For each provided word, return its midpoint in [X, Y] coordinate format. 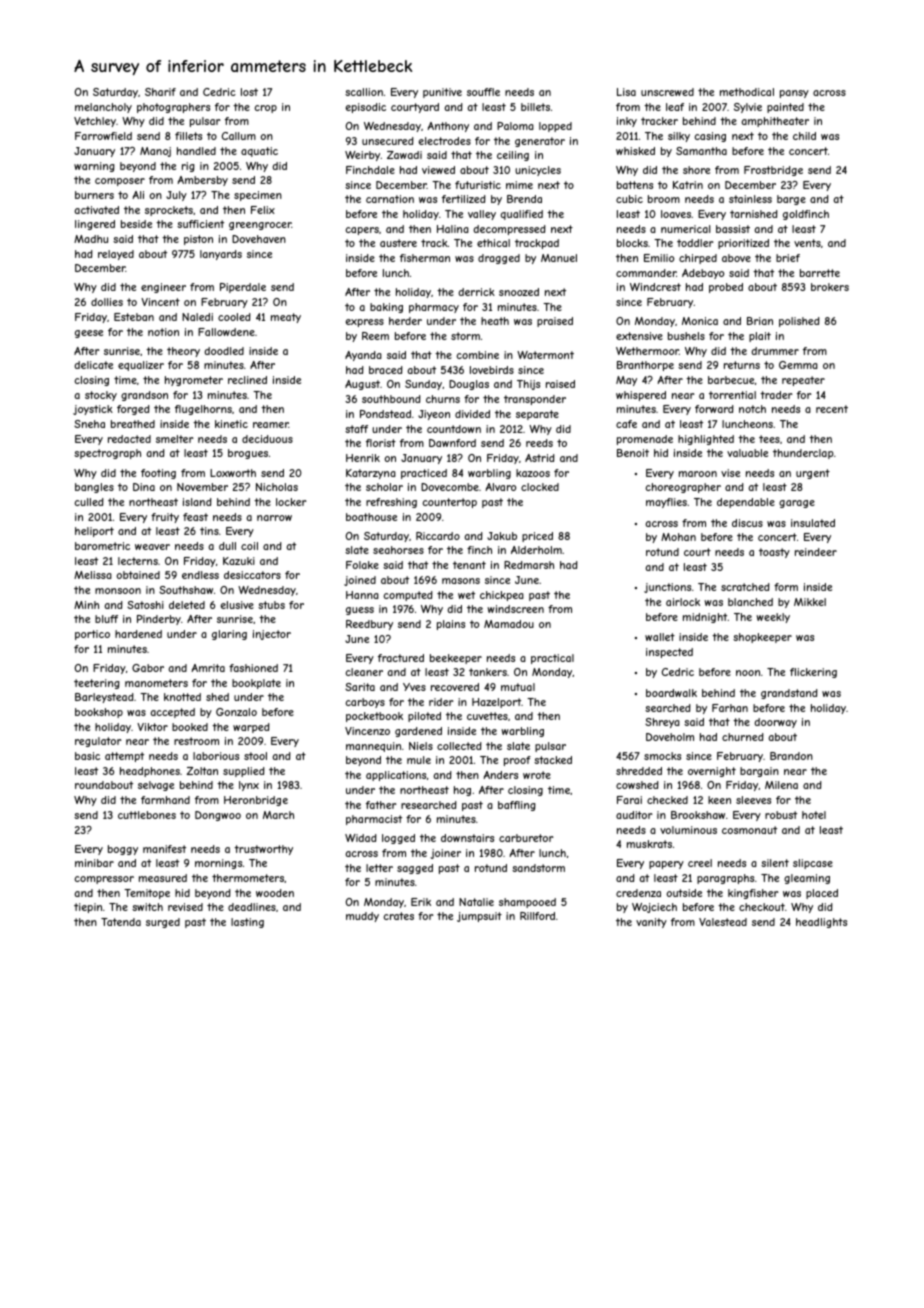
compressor [104, 880]
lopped [555, 127]
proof [517, 761]
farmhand [165, 800]
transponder [535, 400]
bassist [733, 229]
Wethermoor [647, 351]
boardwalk [671, 693]
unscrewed [667, 92]
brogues [248, 454]
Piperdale [243, 288]
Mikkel [810, 602]
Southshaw [186, 590]
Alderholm [536, 550]
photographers [173, 108]
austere [398, 243]
